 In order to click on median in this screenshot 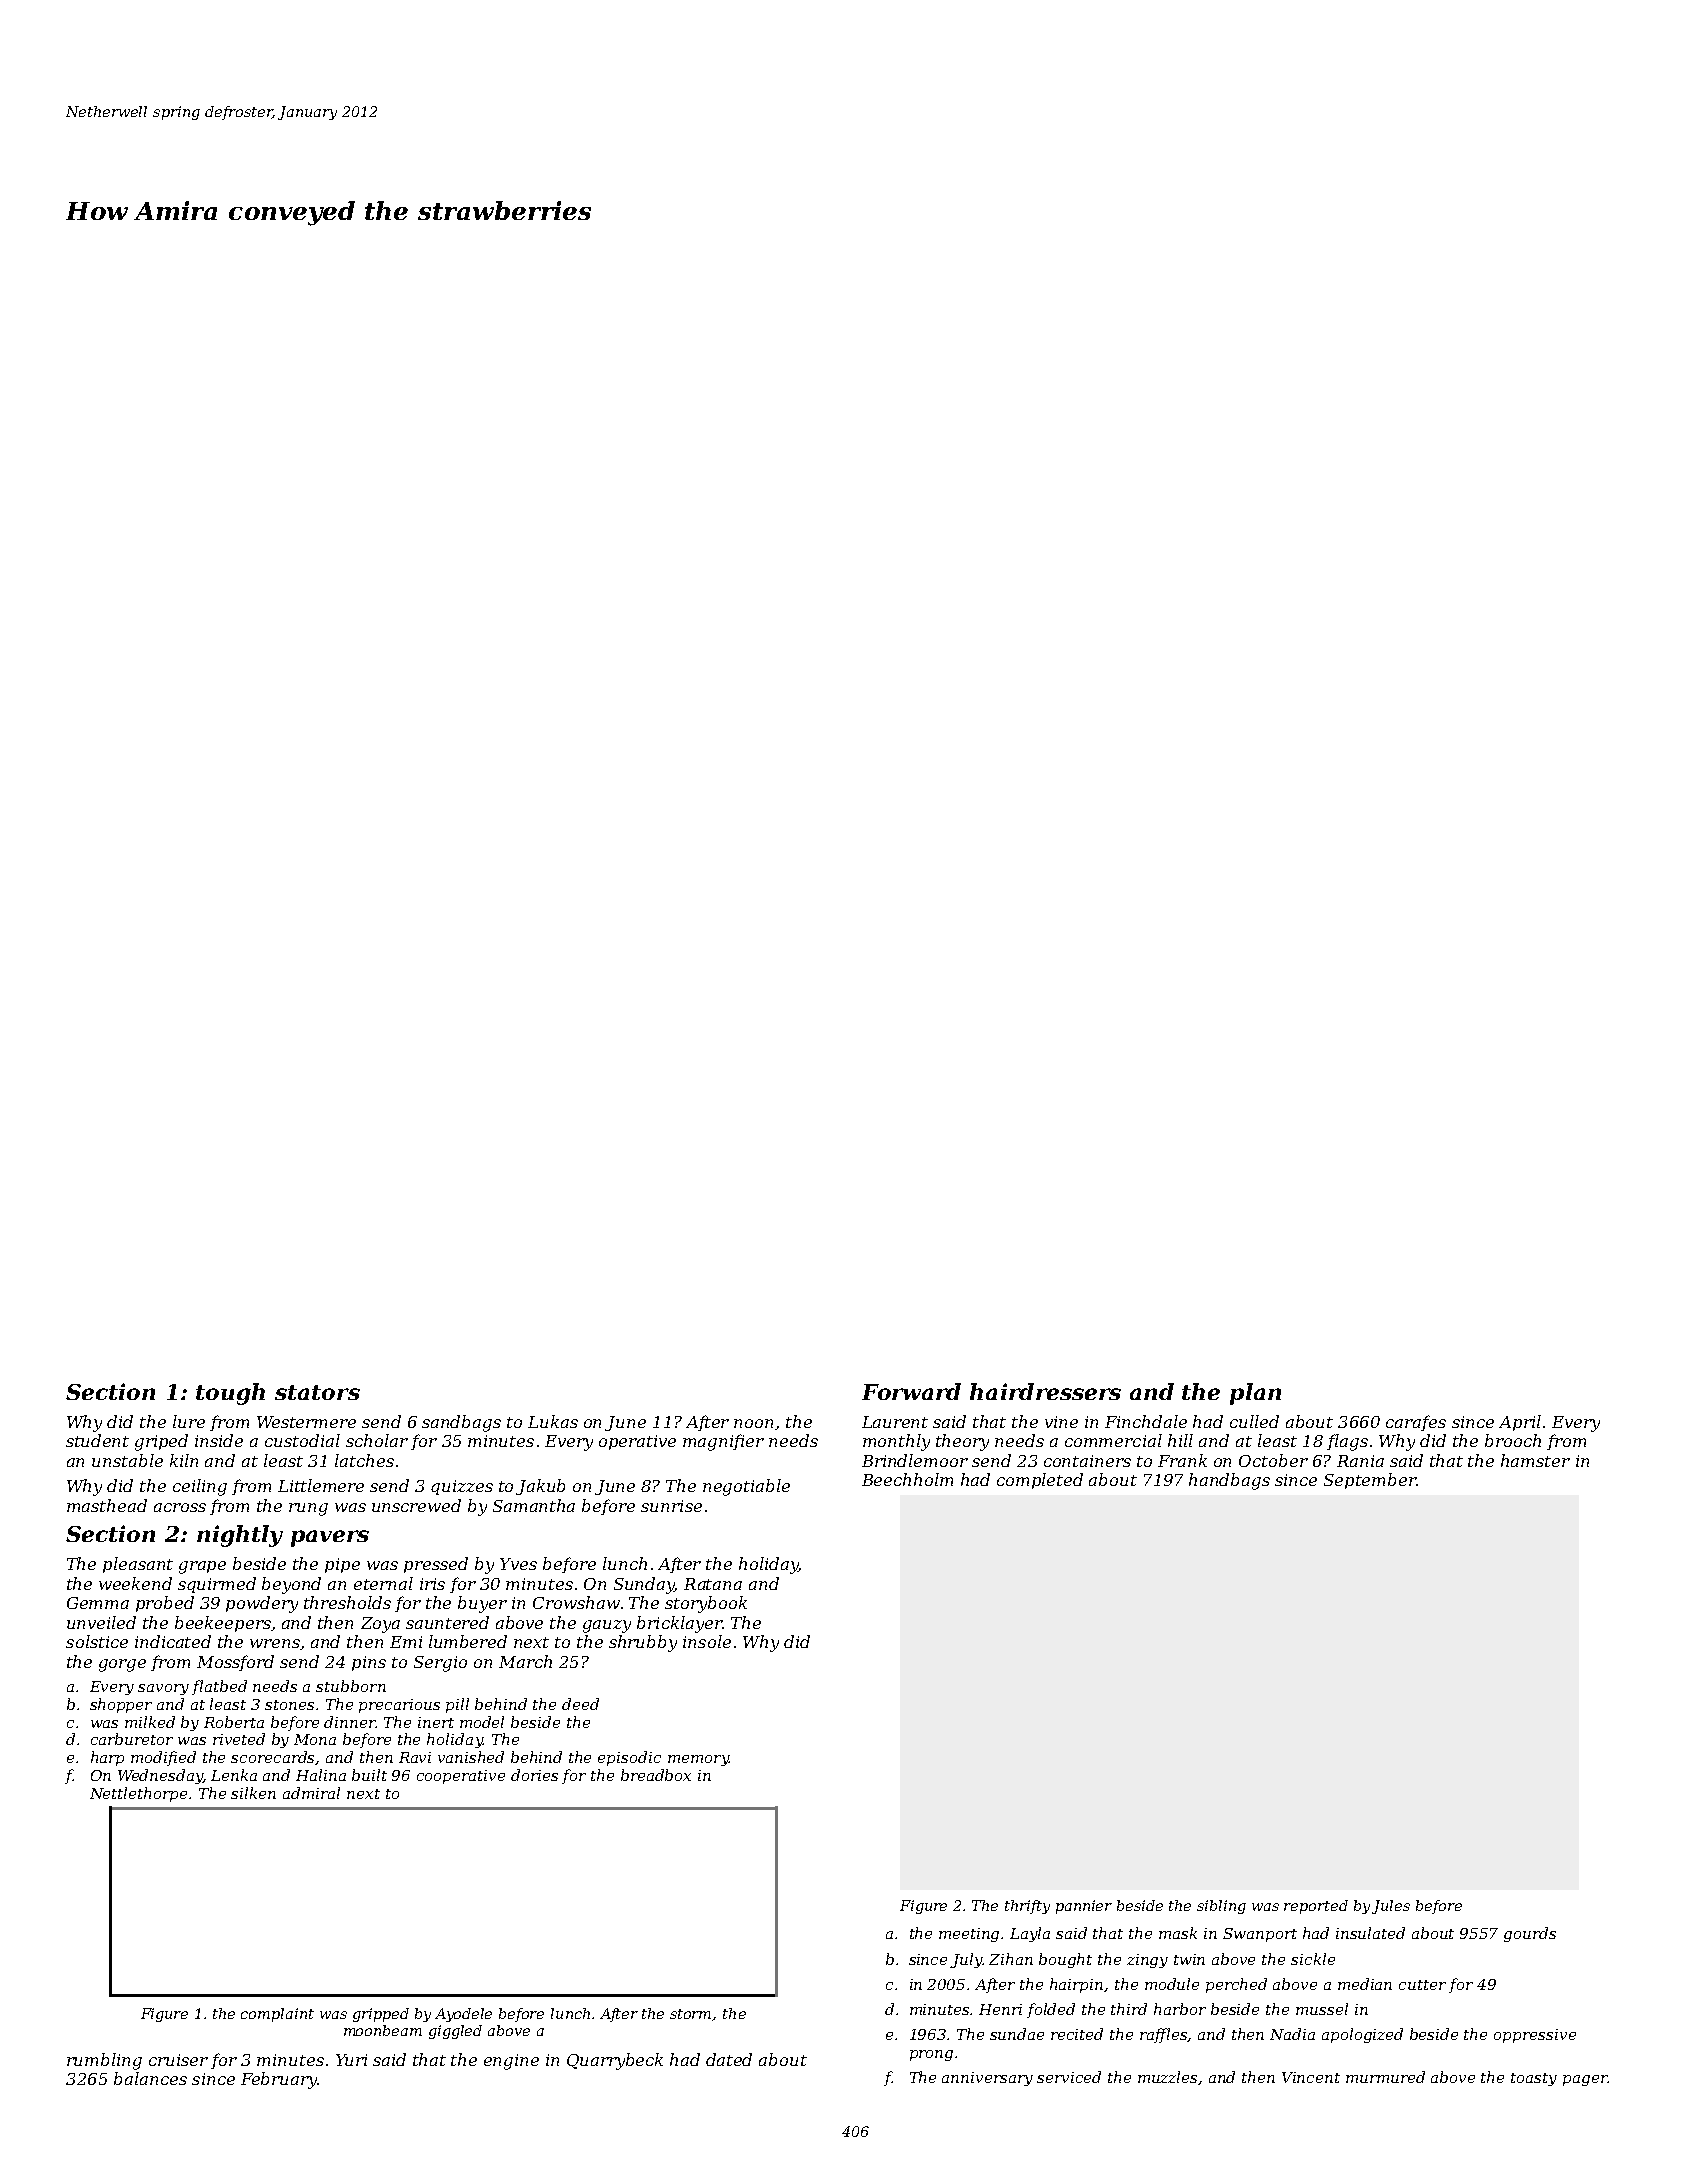, I will do `click(1365, 1984)`.
